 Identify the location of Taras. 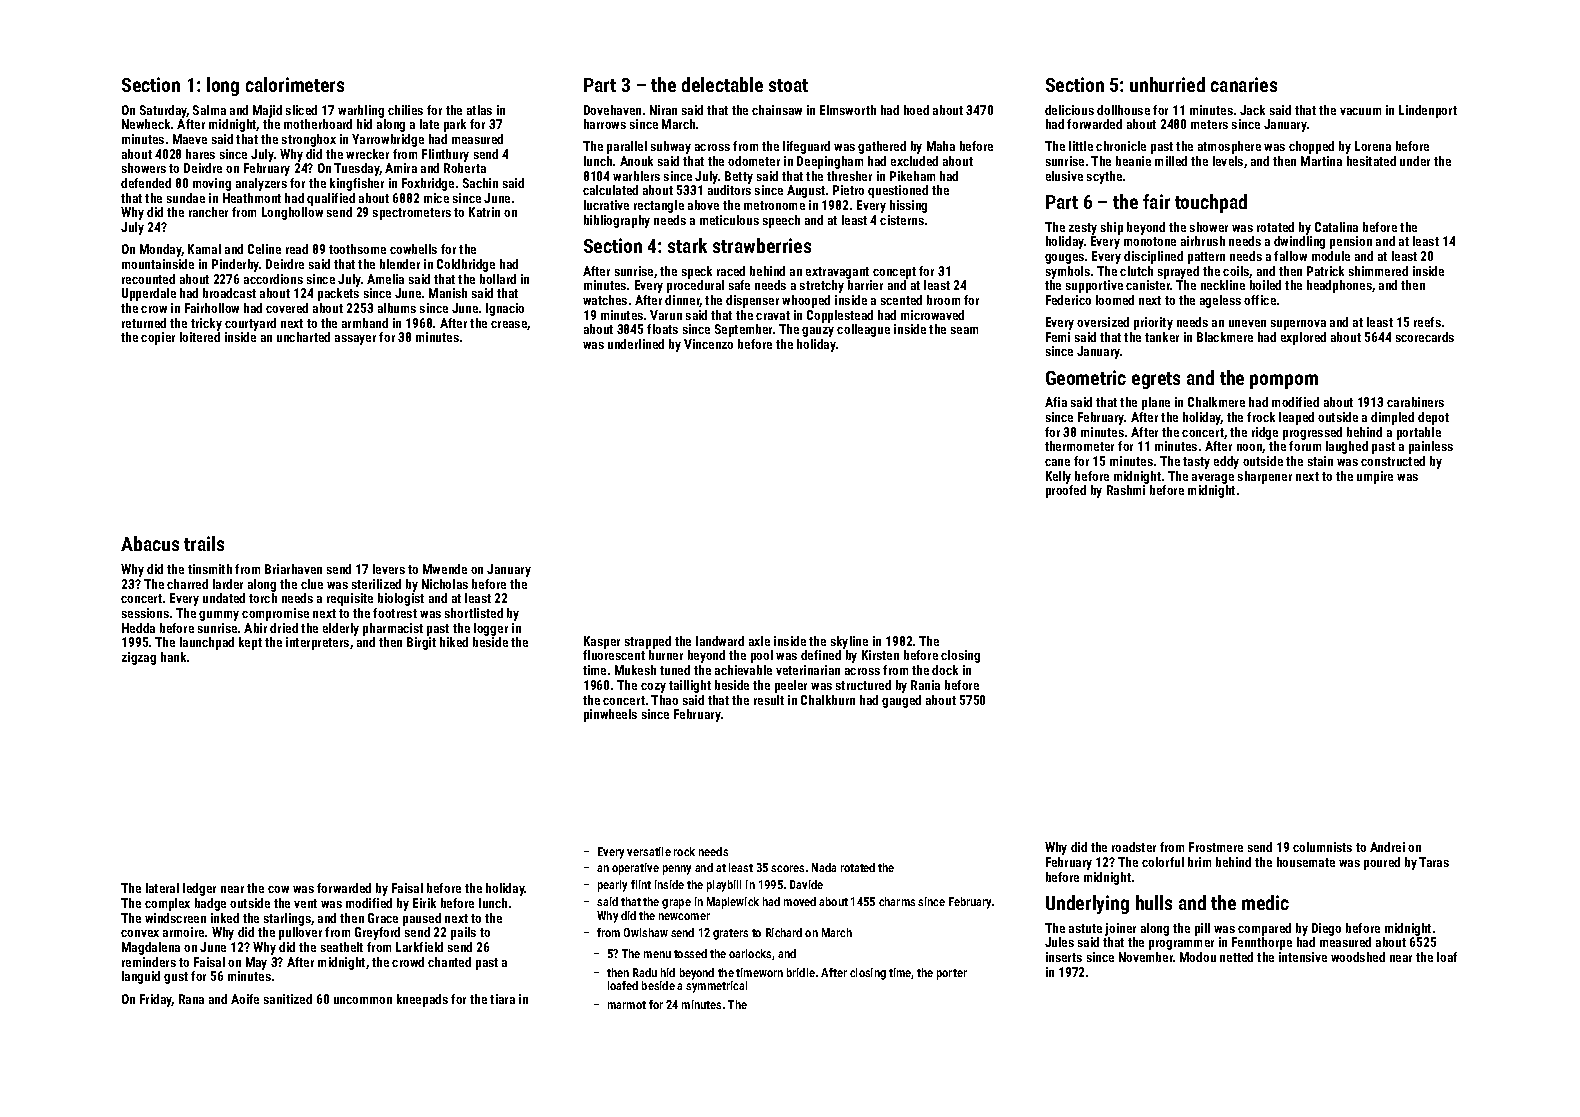
(1434, 862).
